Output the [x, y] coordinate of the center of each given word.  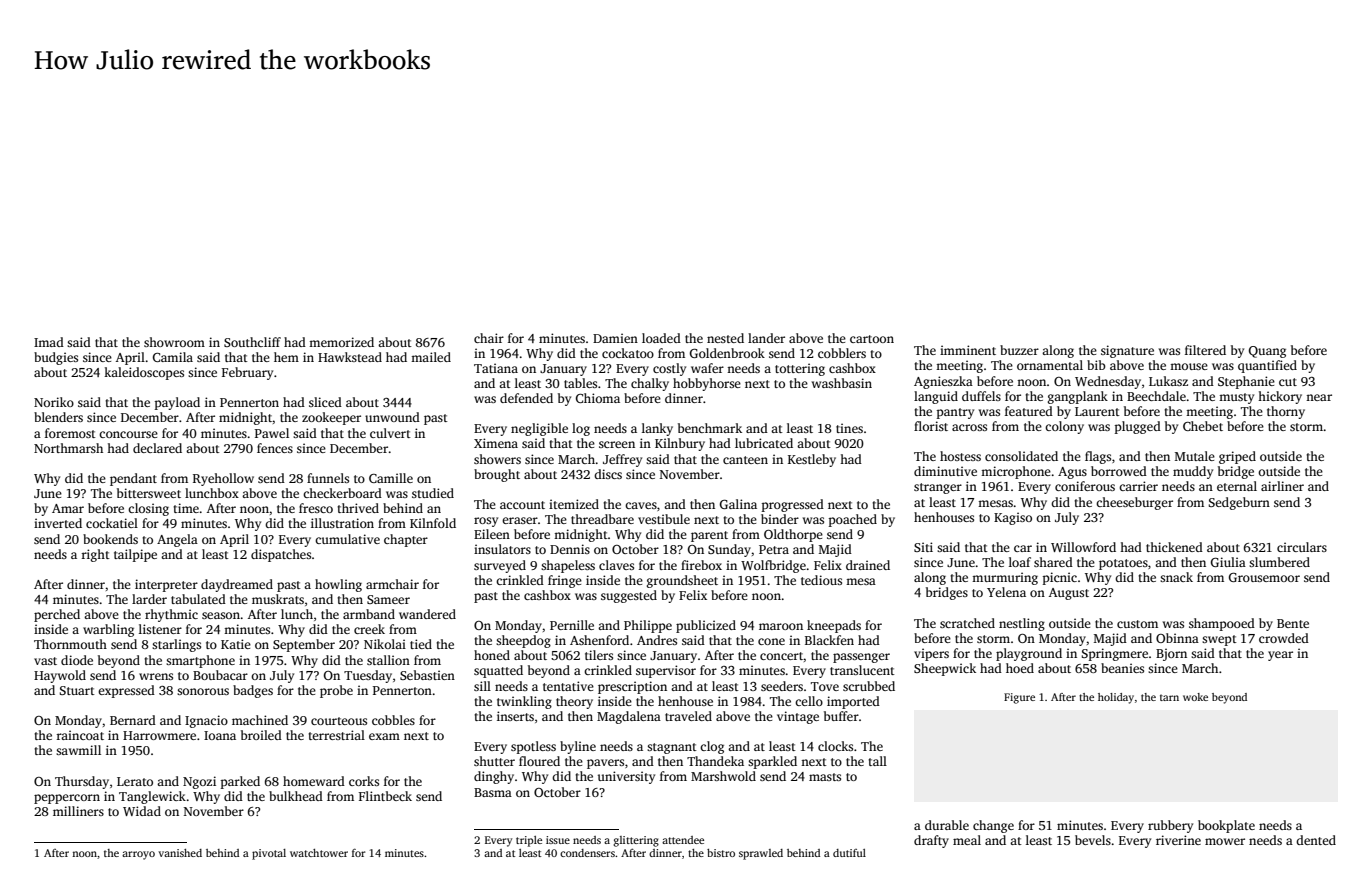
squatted [498, 671]
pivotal [269, 854]
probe [336, 691]
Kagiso [1013, 518]
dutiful [849, 853]
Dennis [570, 549]
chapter [406, 540]
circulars [1302, 547]
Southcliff [252, 342]
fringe [565, 581]
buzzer [1019, 350]
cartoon [872, 339]
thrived [358, 508]
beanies [1122, 668]
